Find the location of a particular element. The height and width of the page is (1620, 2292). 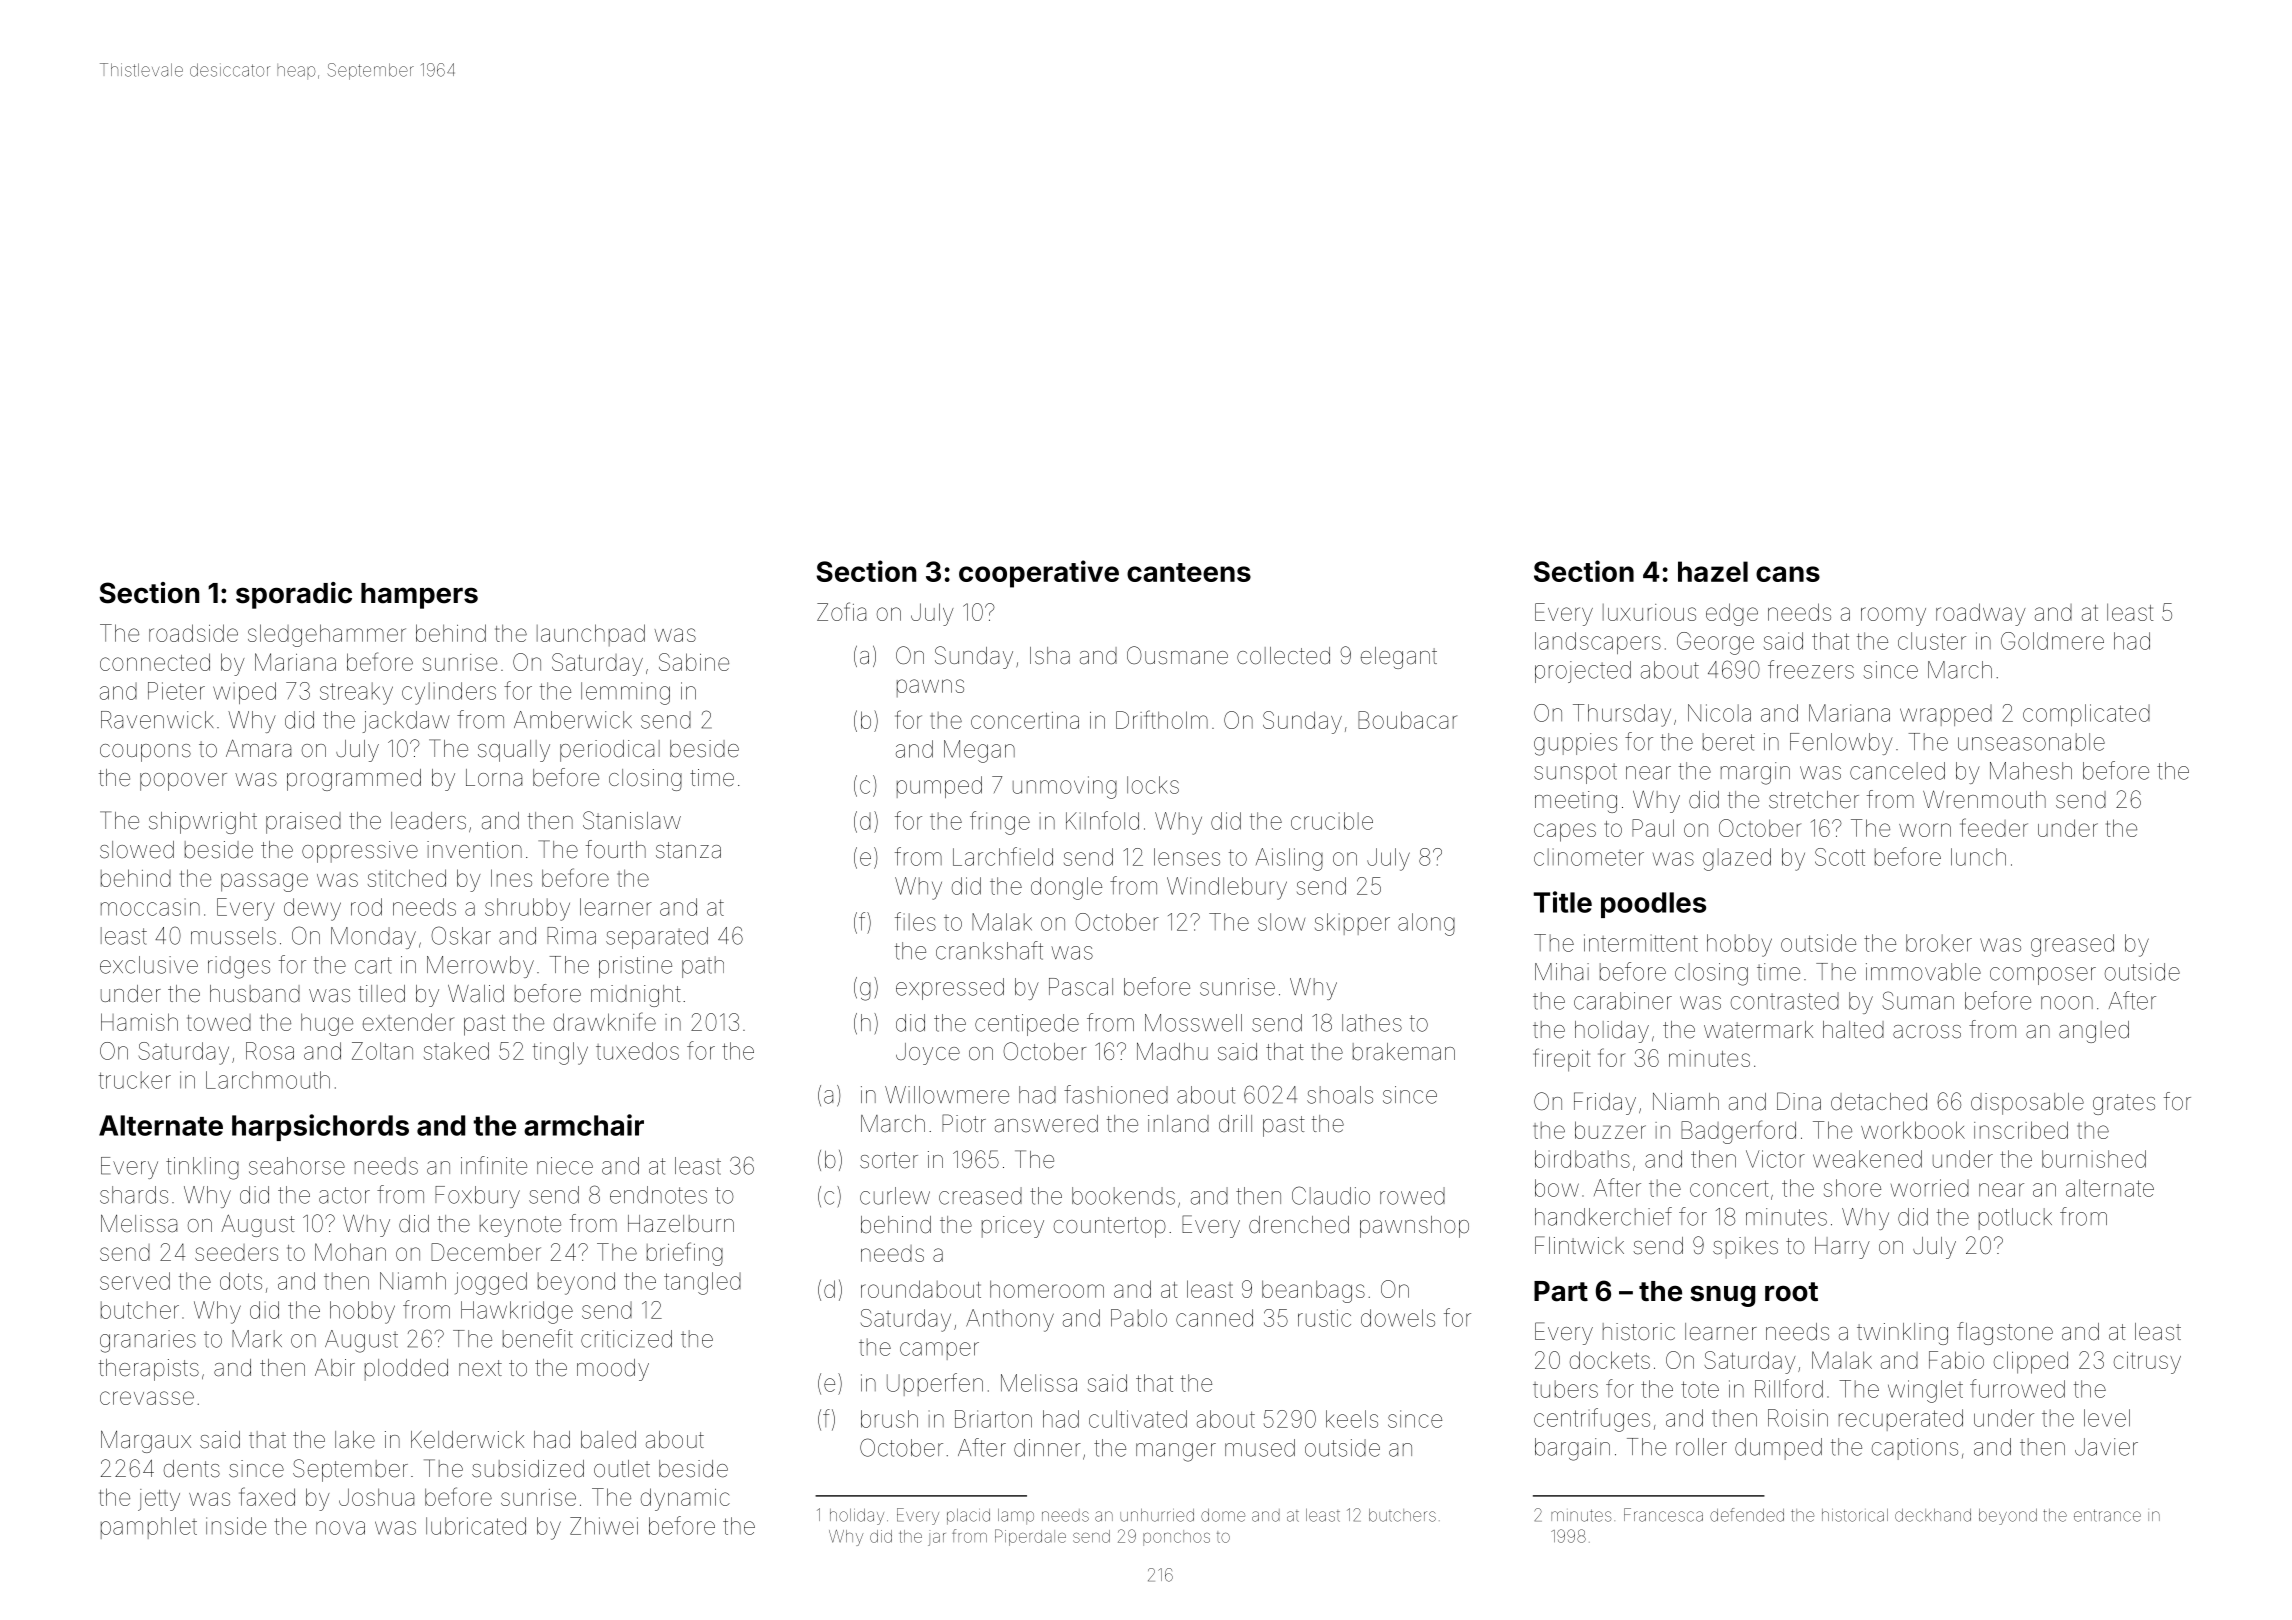

burnished is located at coordinates (2094, 1159).
